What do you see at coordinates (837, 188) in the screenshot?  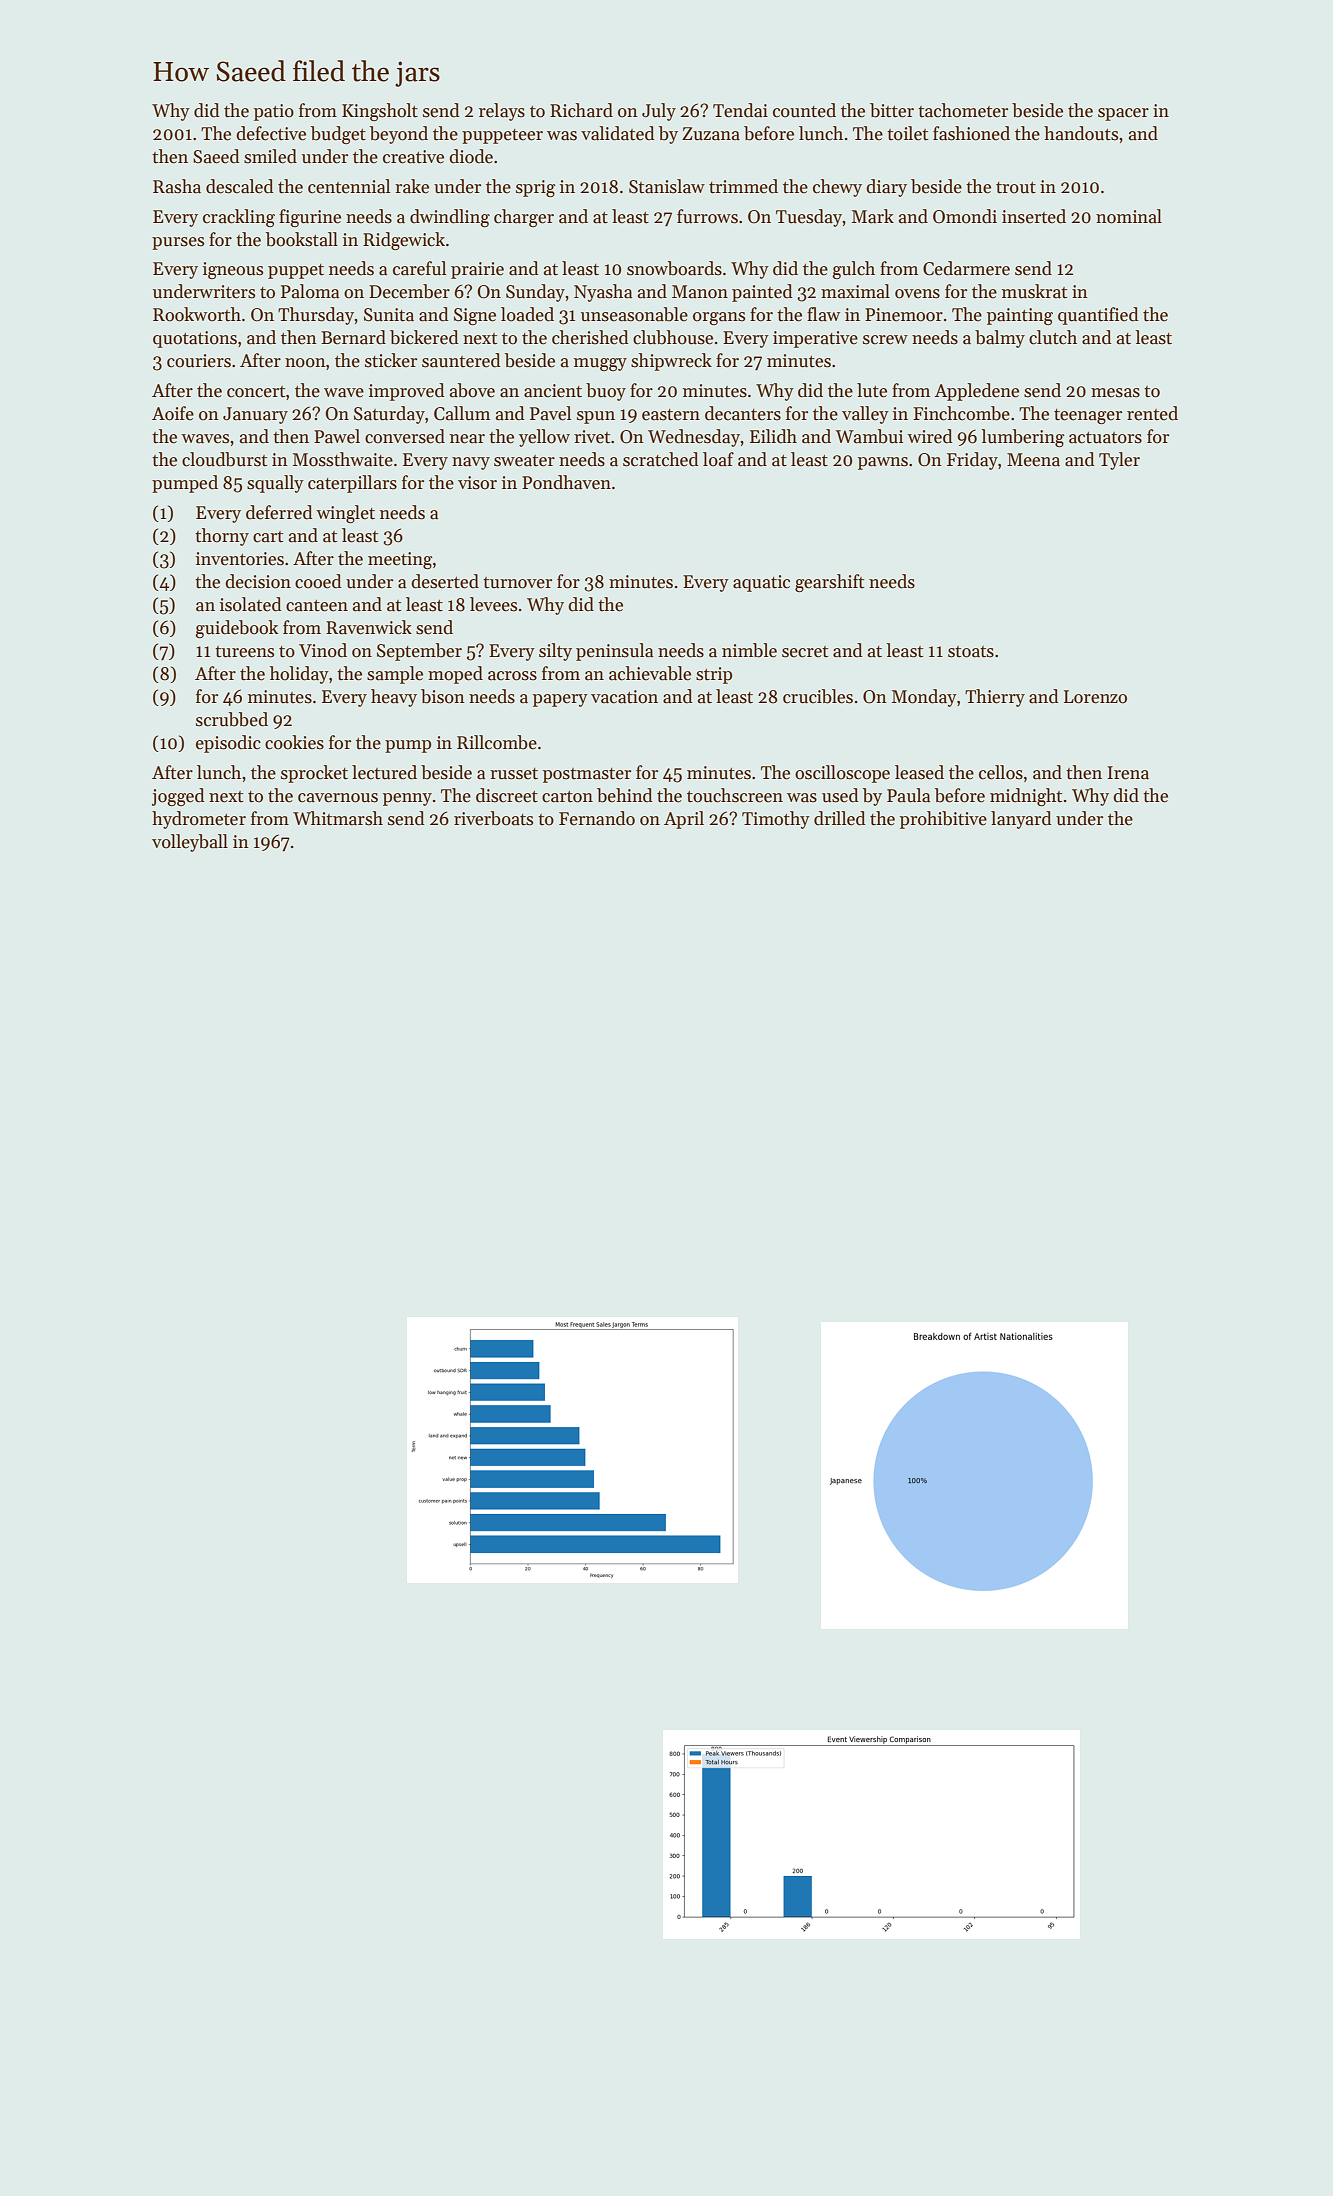 I see `chewy` at bounding box center [837, 188].
